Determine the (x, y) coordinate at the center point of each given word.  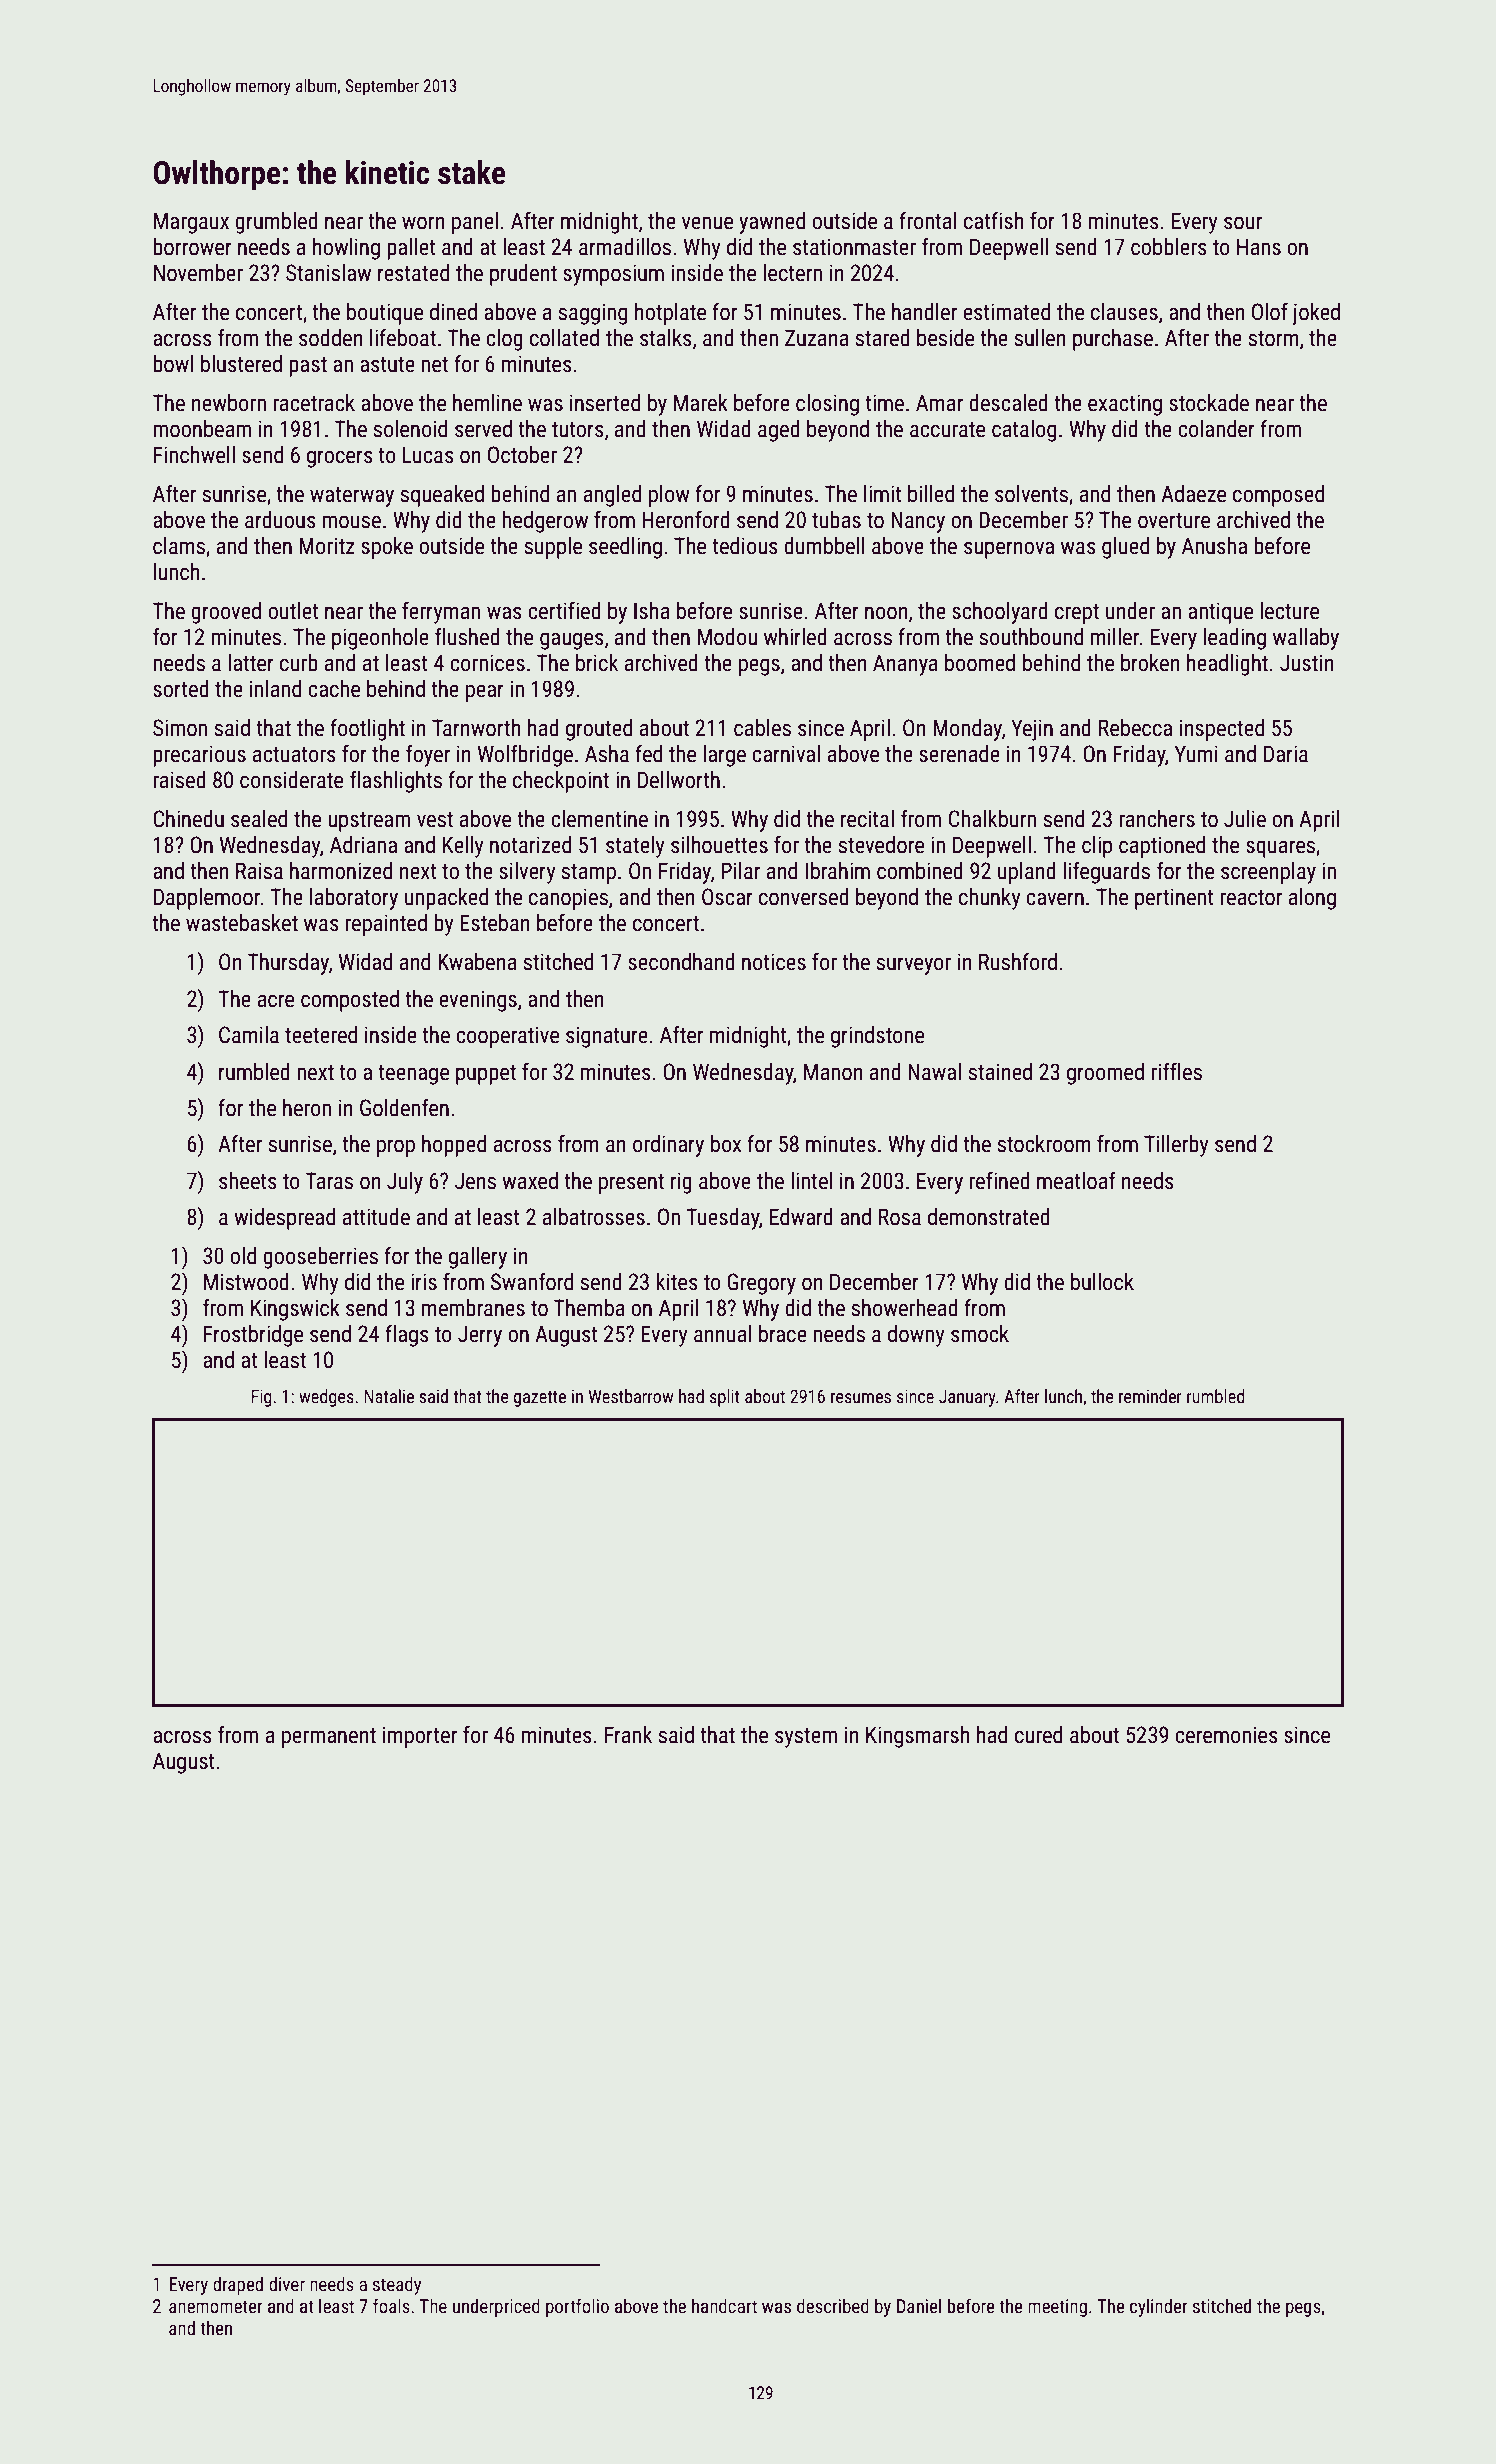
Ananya (905, 665)
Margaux (191, 223)
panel (475, 223)
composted (350, 1001)
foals (391, 2305)
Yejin (1032, 730)
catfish (994, 221)
